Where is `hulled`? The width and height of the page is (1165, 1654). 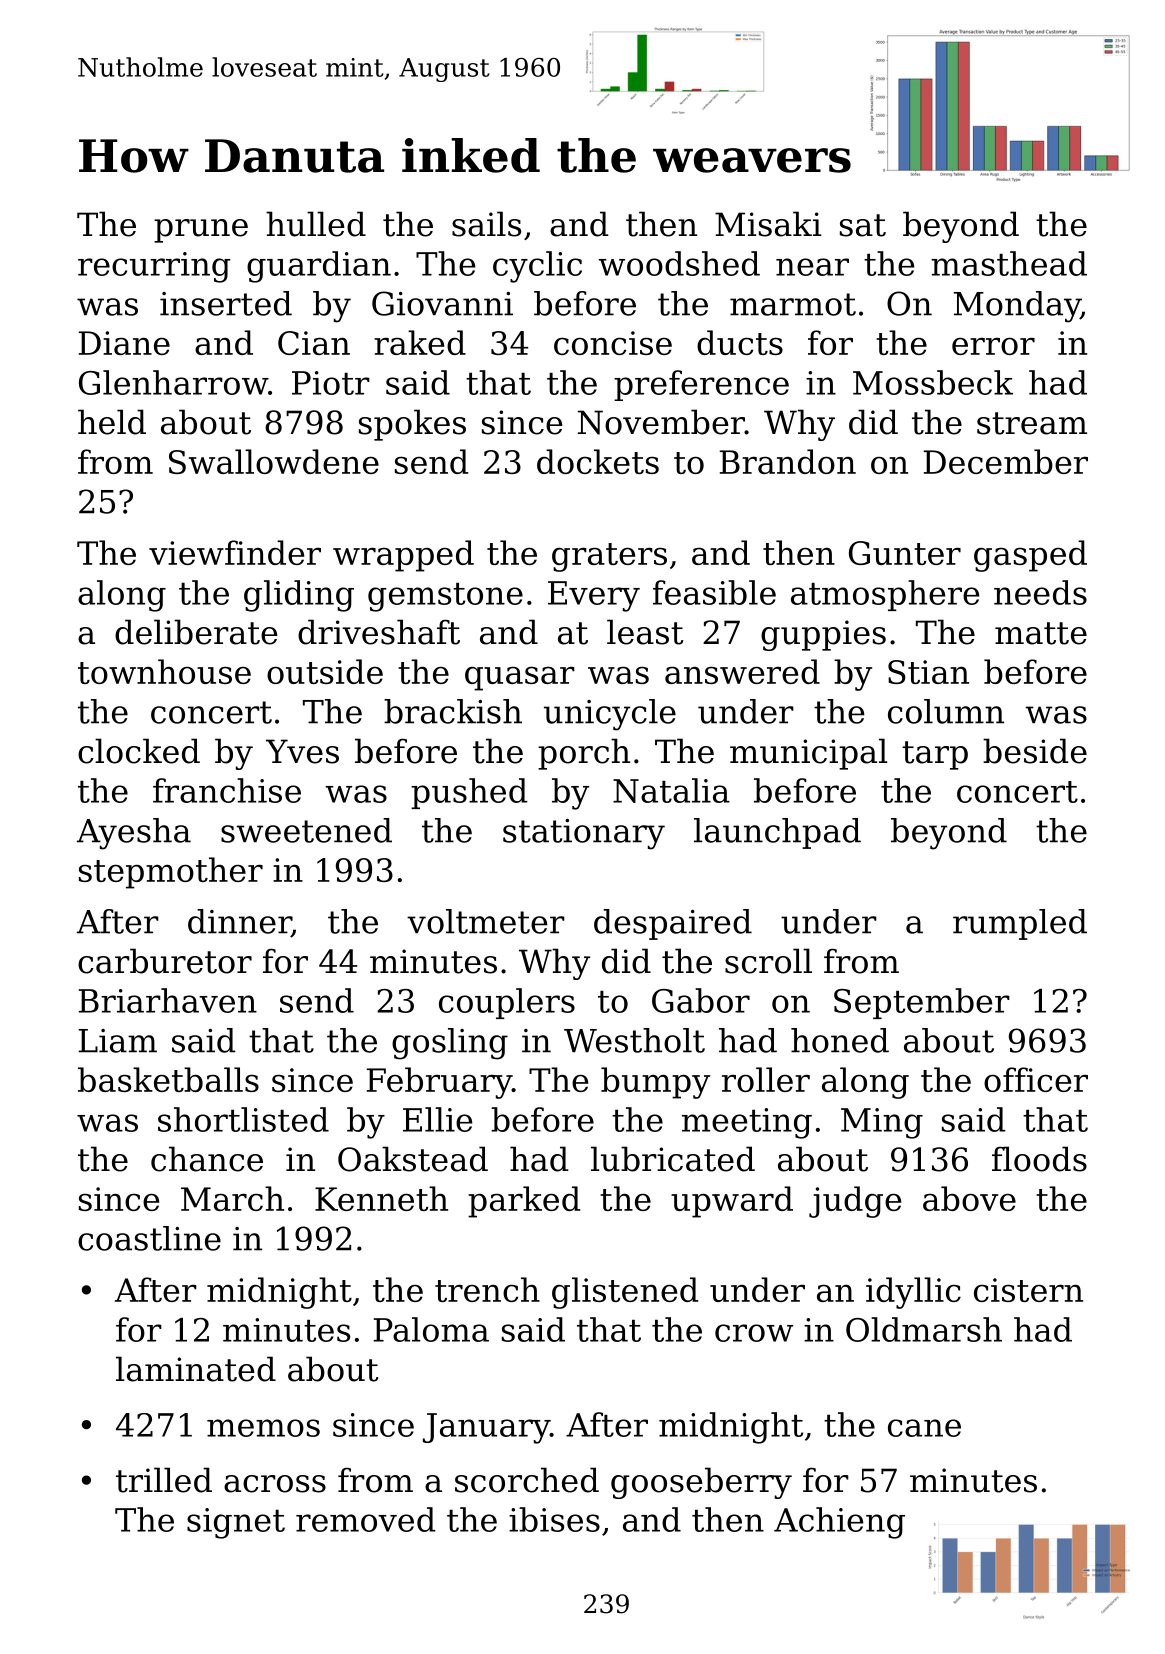 hulled is located at coordinates (316, 224).
